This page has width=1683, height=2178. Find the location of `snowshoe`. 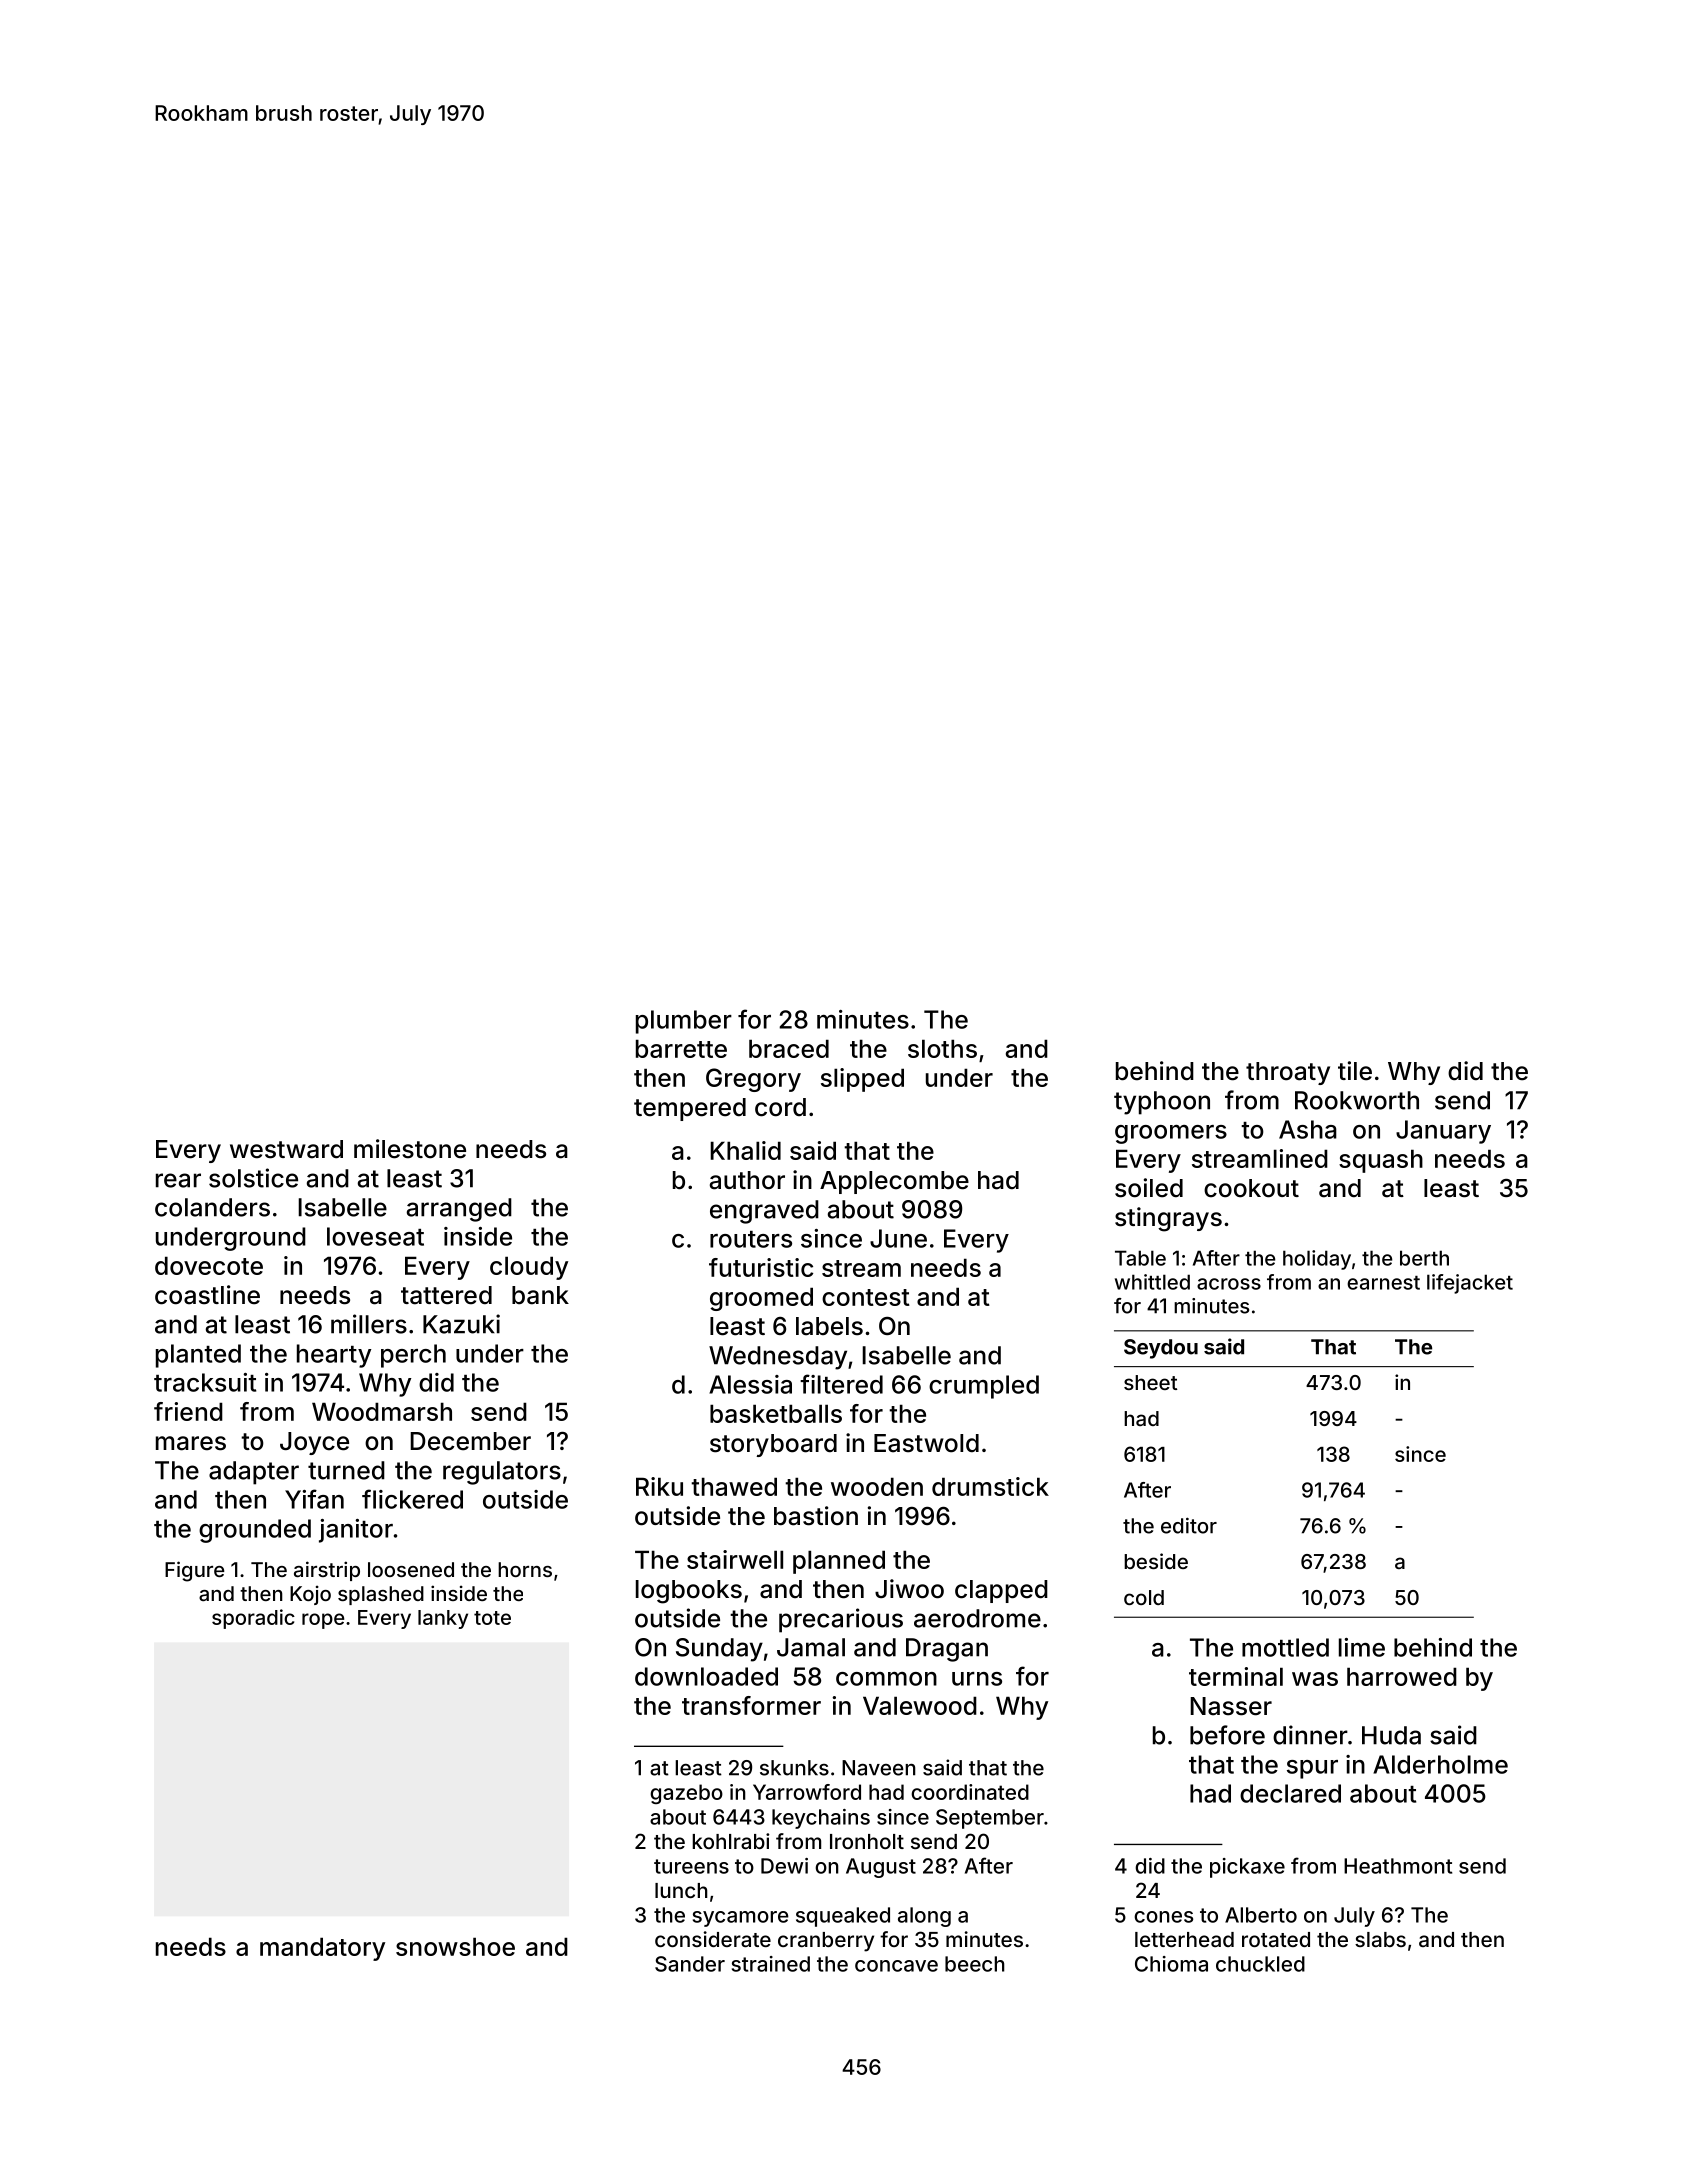

snowshoe is located at coordinates (455, 1946).
